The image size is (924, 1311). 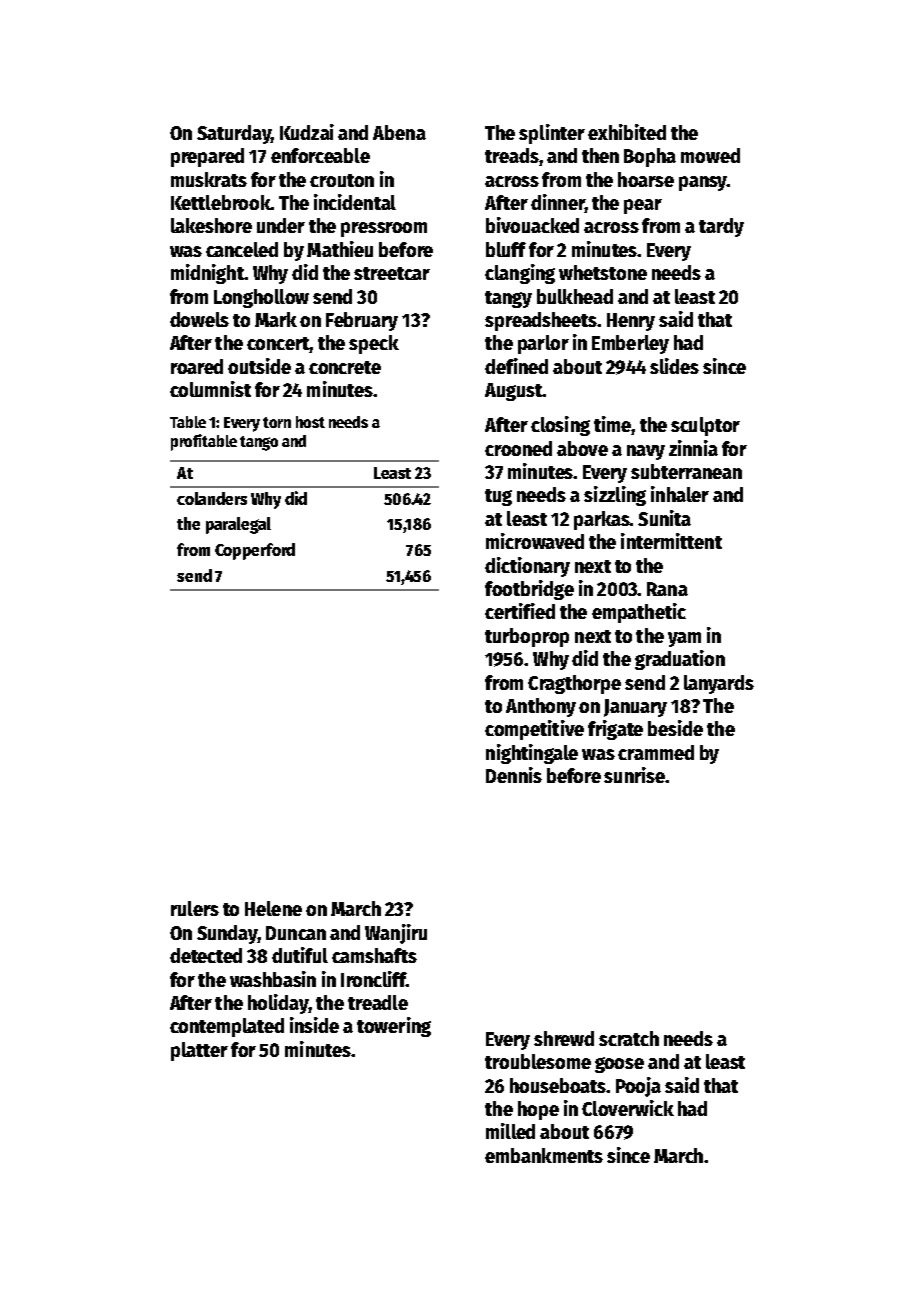 What do you see at coordinates (629, 1038) in the screenshot?
I see `scratch` at bounding box center [629, 1038].
